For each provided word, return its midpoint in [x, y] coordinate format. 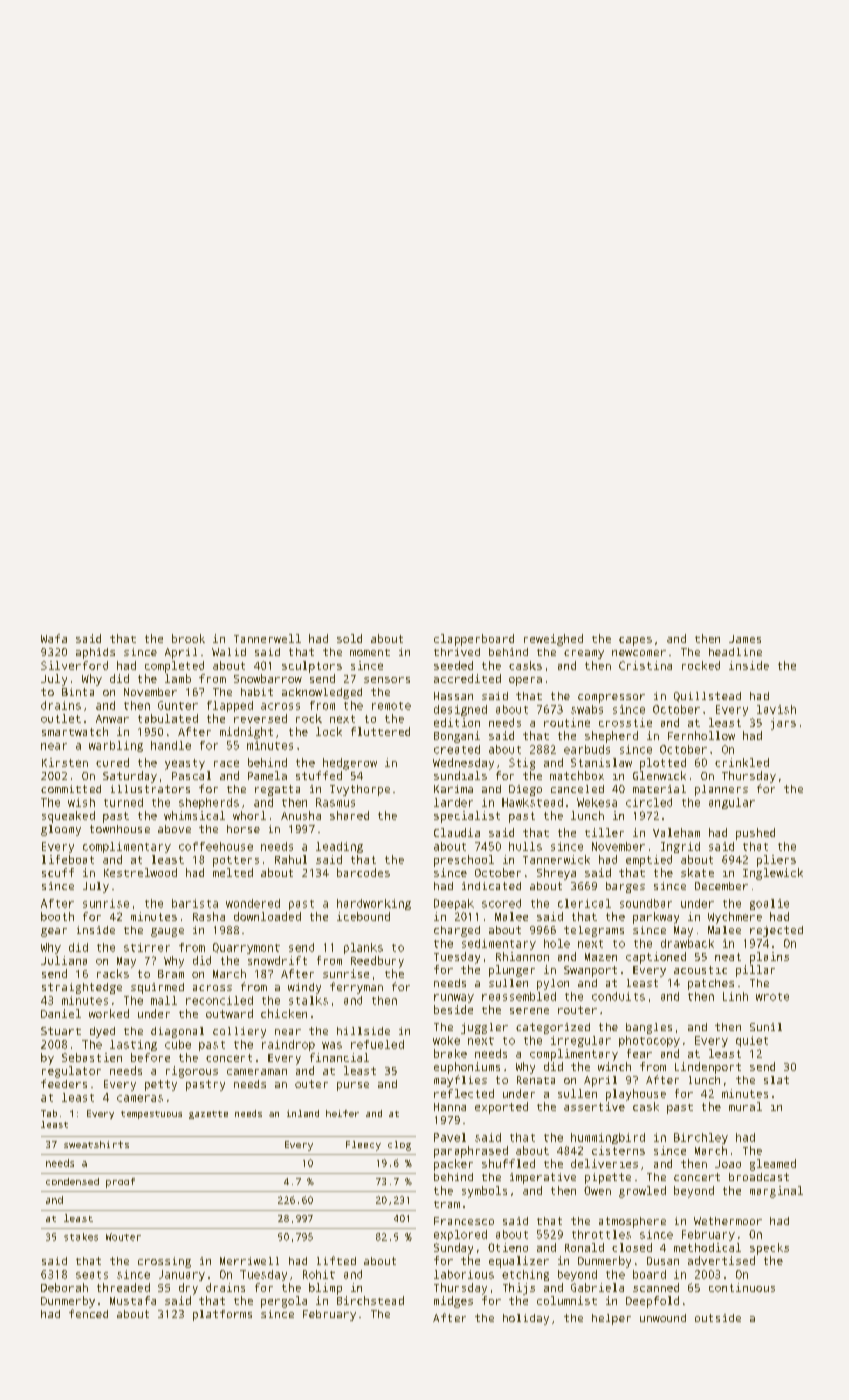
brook [188, 638]
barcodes [363, 872]
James [745, 639]
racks [113, 973]
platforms [222, 1315]
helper [611, 1319]
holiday [526, 1319]
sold [349, 638]
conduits [618, 996]
